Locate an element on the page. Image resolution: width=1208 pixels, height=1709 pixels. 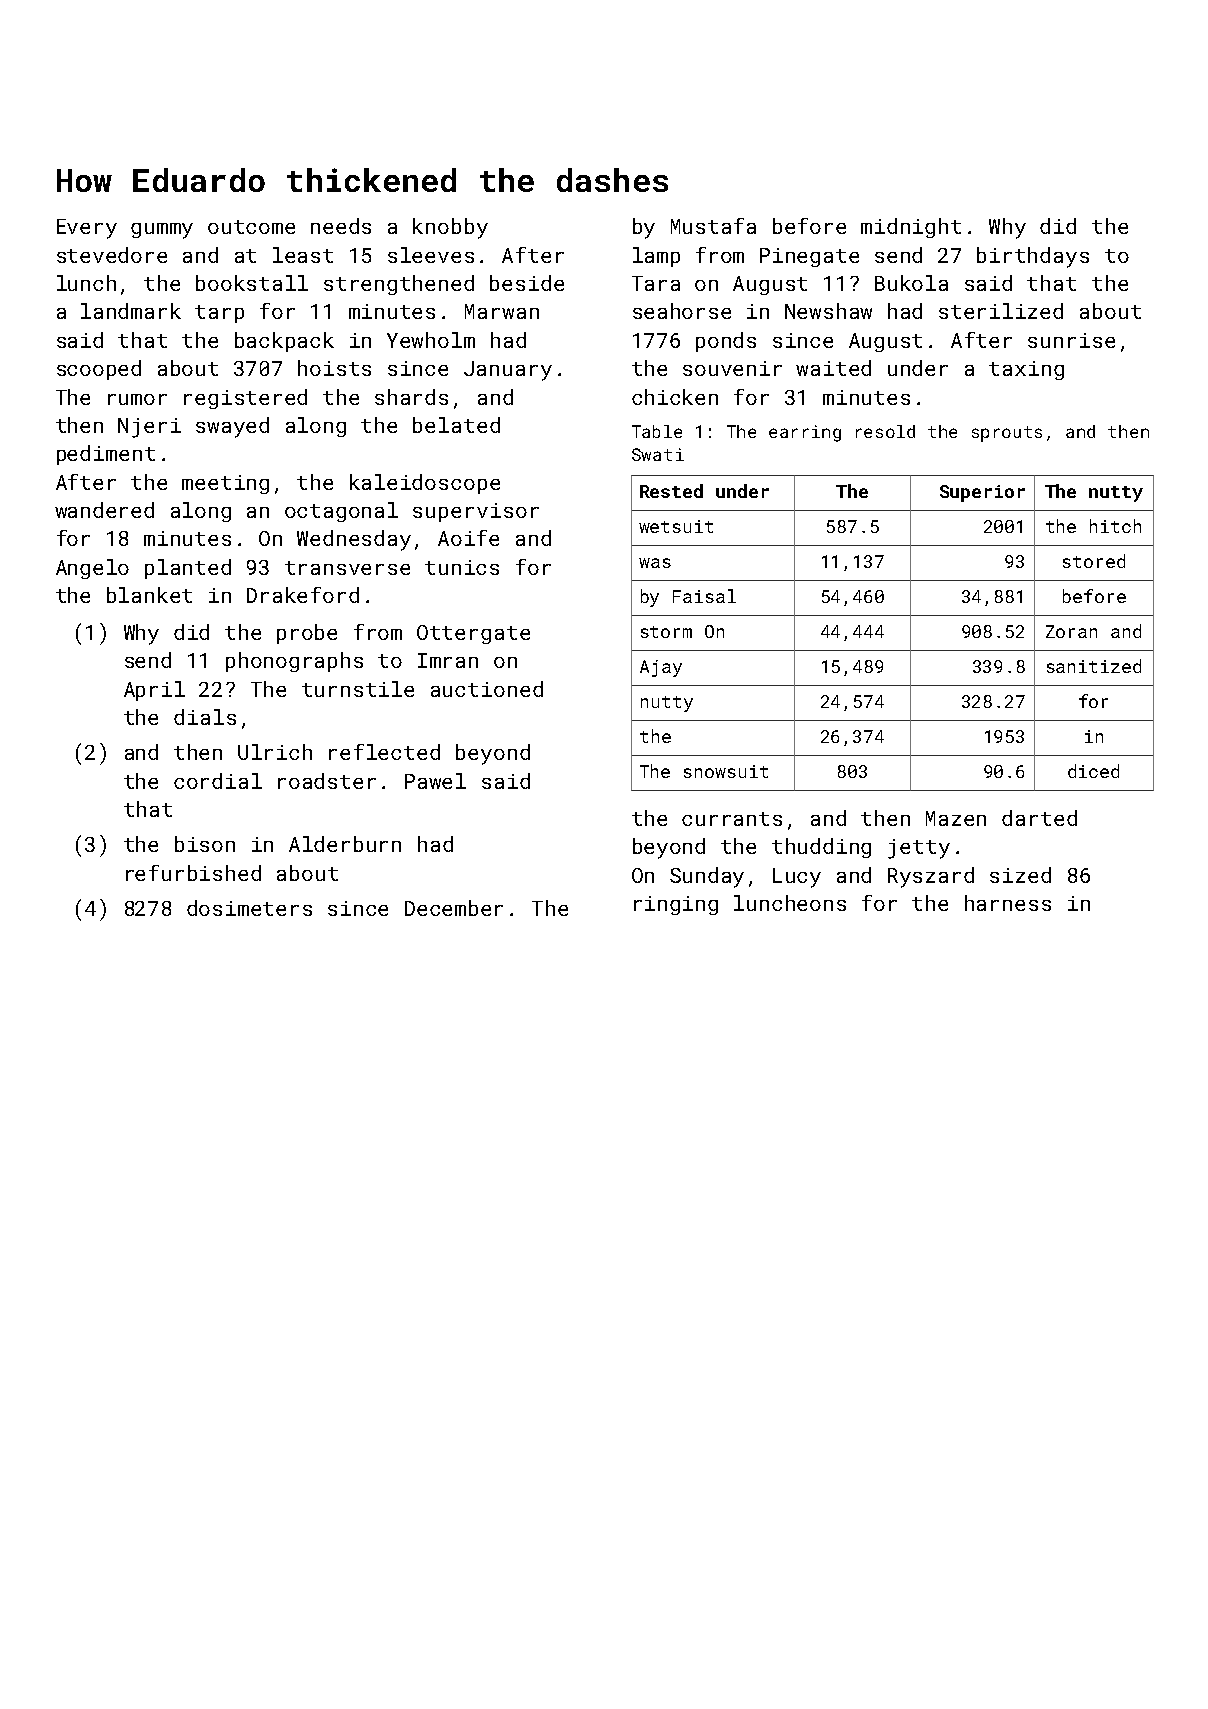
dosimeters is located at coordinates (249, 908).
